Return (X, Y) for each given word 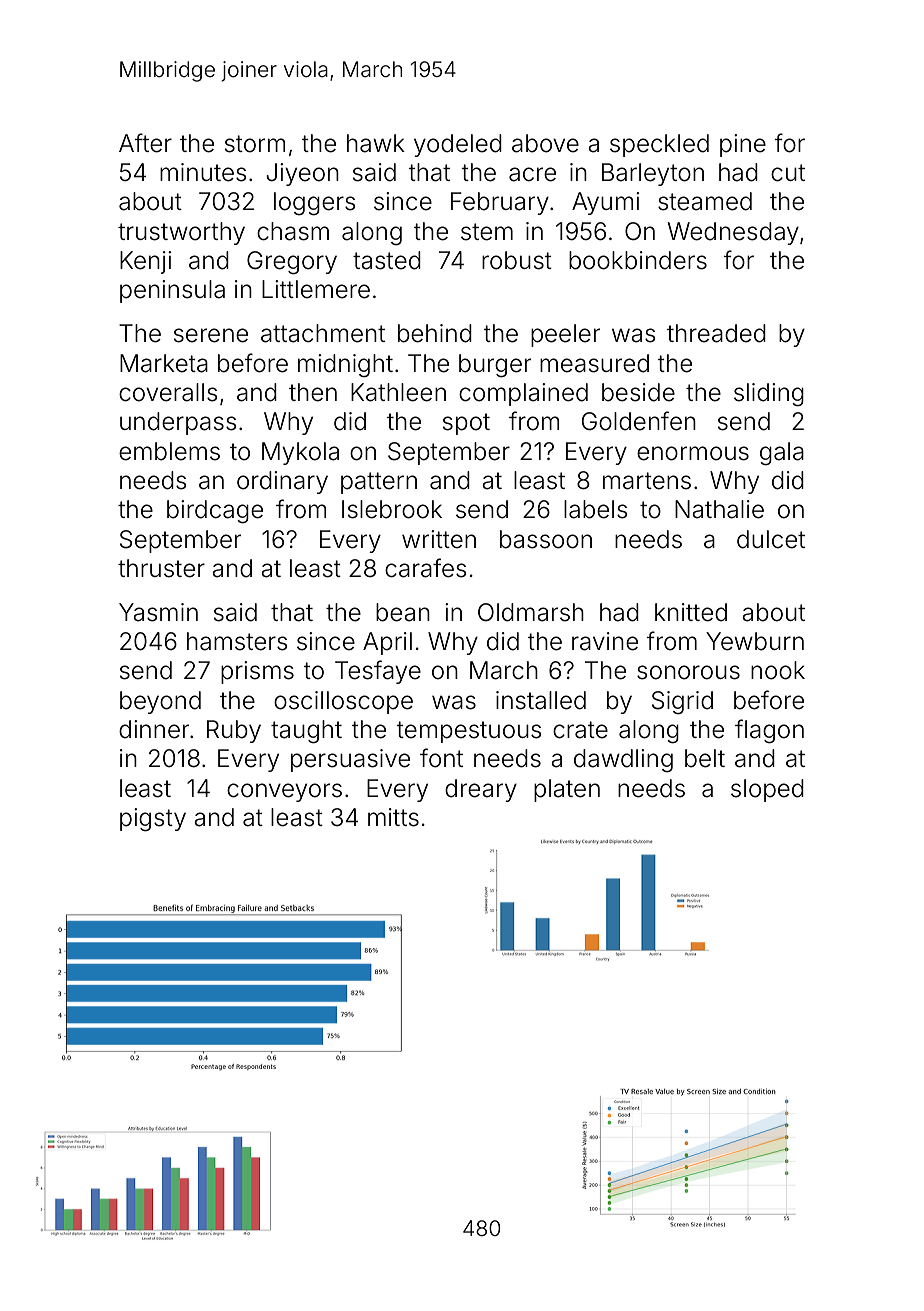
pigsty (153, 819)
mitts (393, 817)
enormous (693, 453)
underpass (178, 423)
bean (403, 612)
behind (435, 333)
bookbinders (638, 260)
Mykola (300, 453)
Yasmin (158, 612)
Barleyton (653, 174)
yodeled (458, 145)
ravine (605, 641)
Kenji (145, 262)
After (145, 143)
